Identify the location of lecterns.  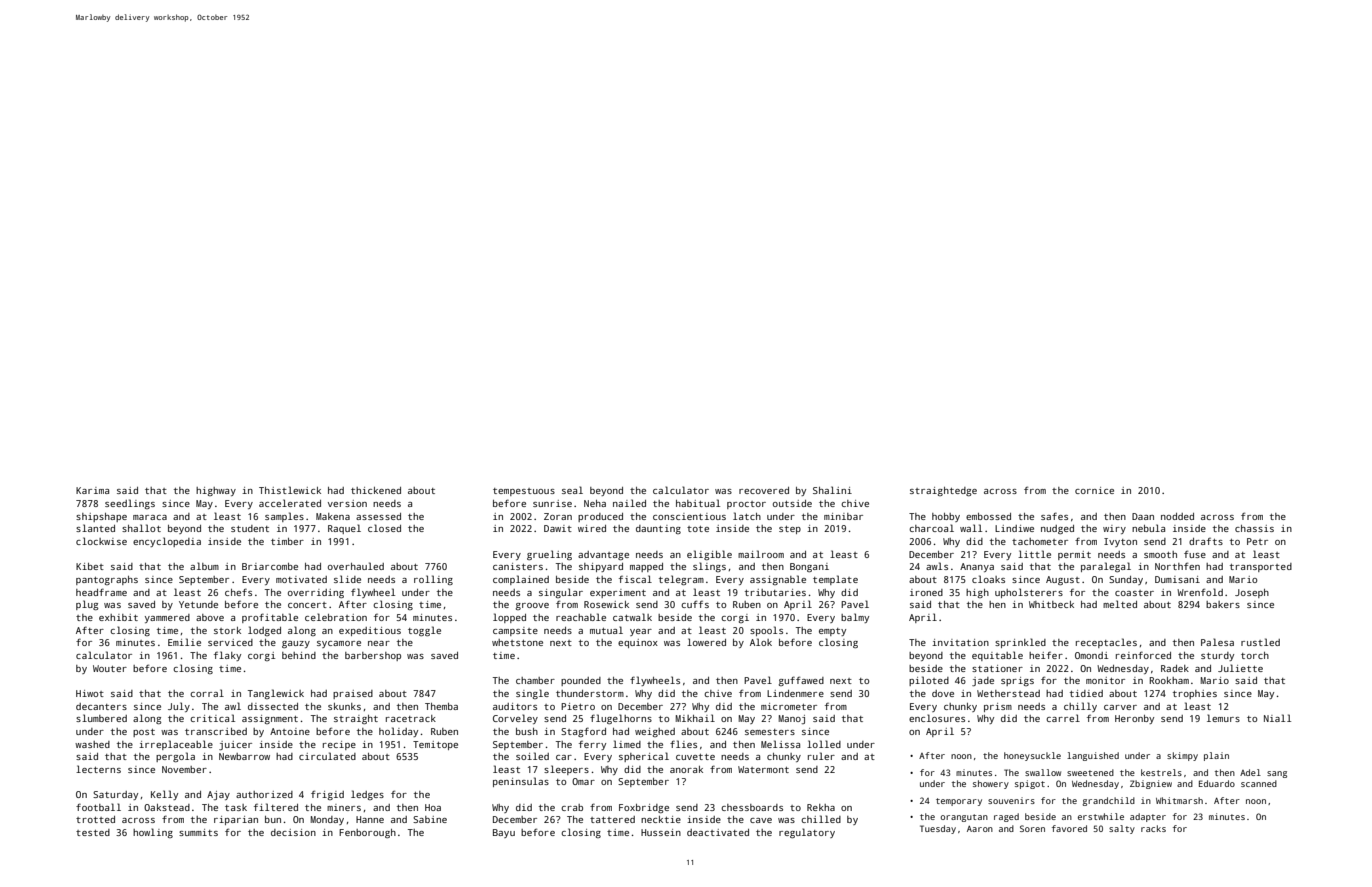
(98, 769).
